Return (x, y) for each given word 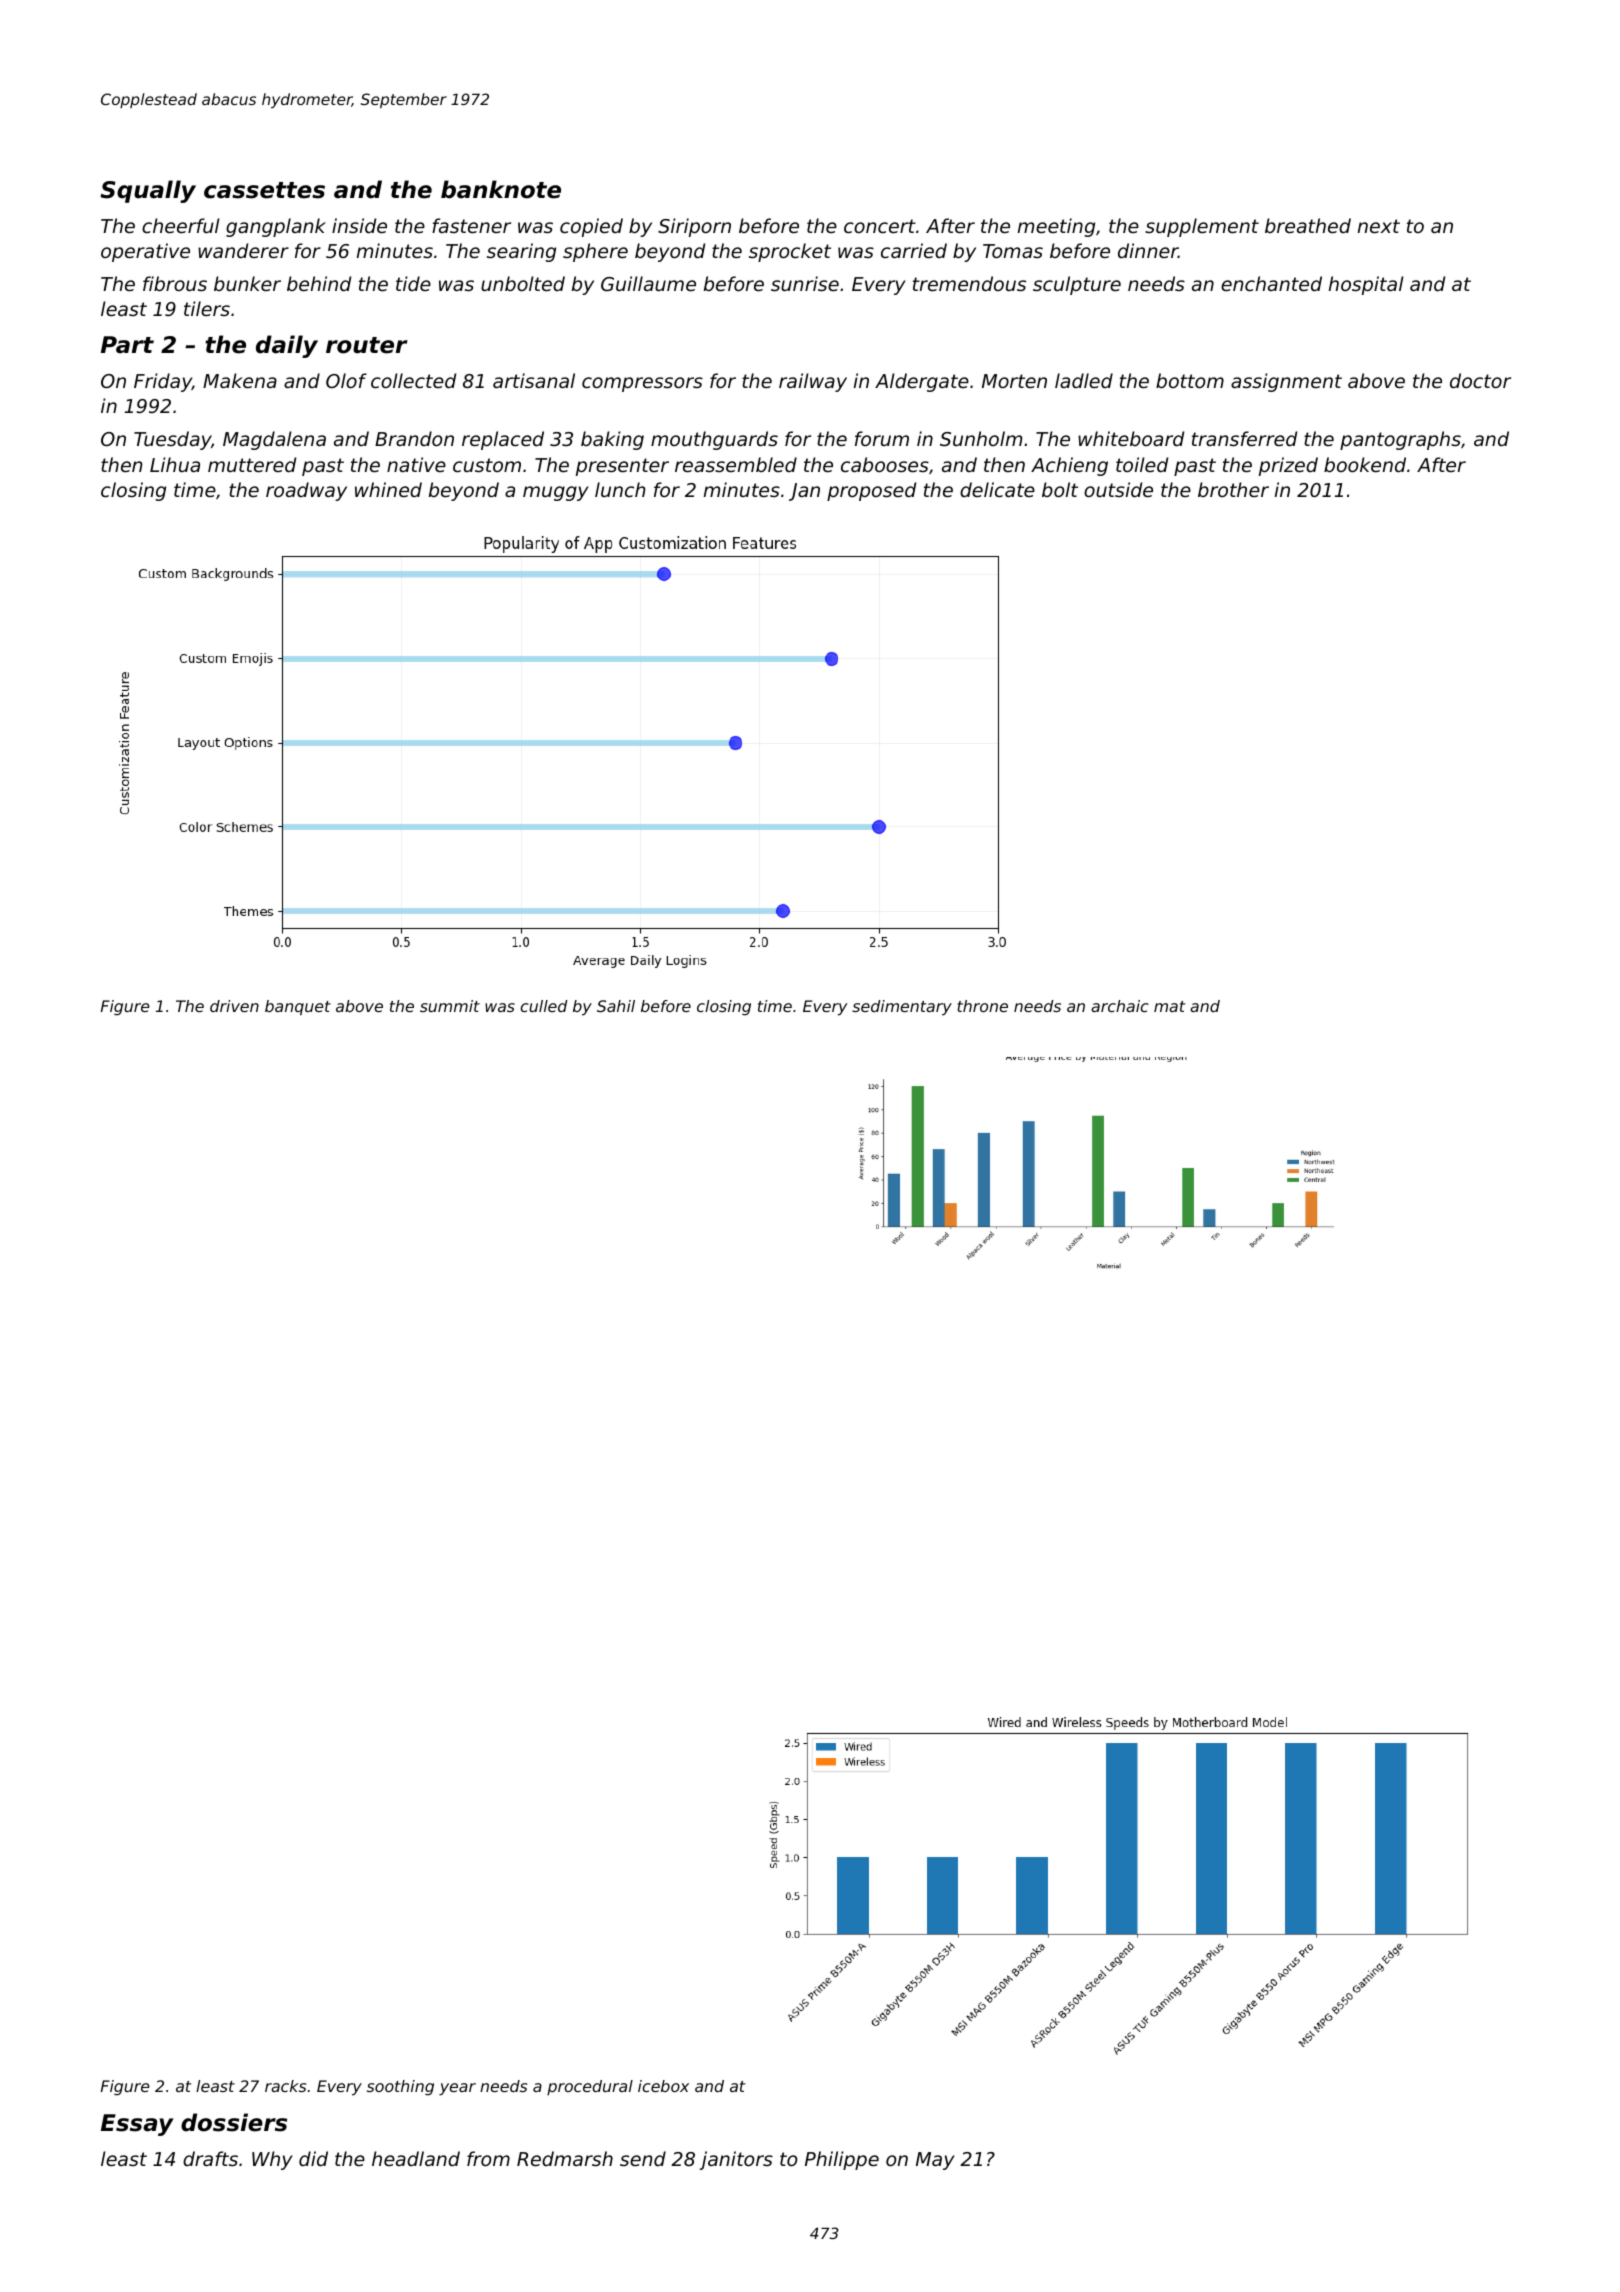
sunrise (805, 283)
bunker (247, 283)
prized (1288, 466)
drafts (210, 2158)
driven (234, 1006)
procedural (590, 2088)
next (1379, 226)
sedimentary (902, 1008)
